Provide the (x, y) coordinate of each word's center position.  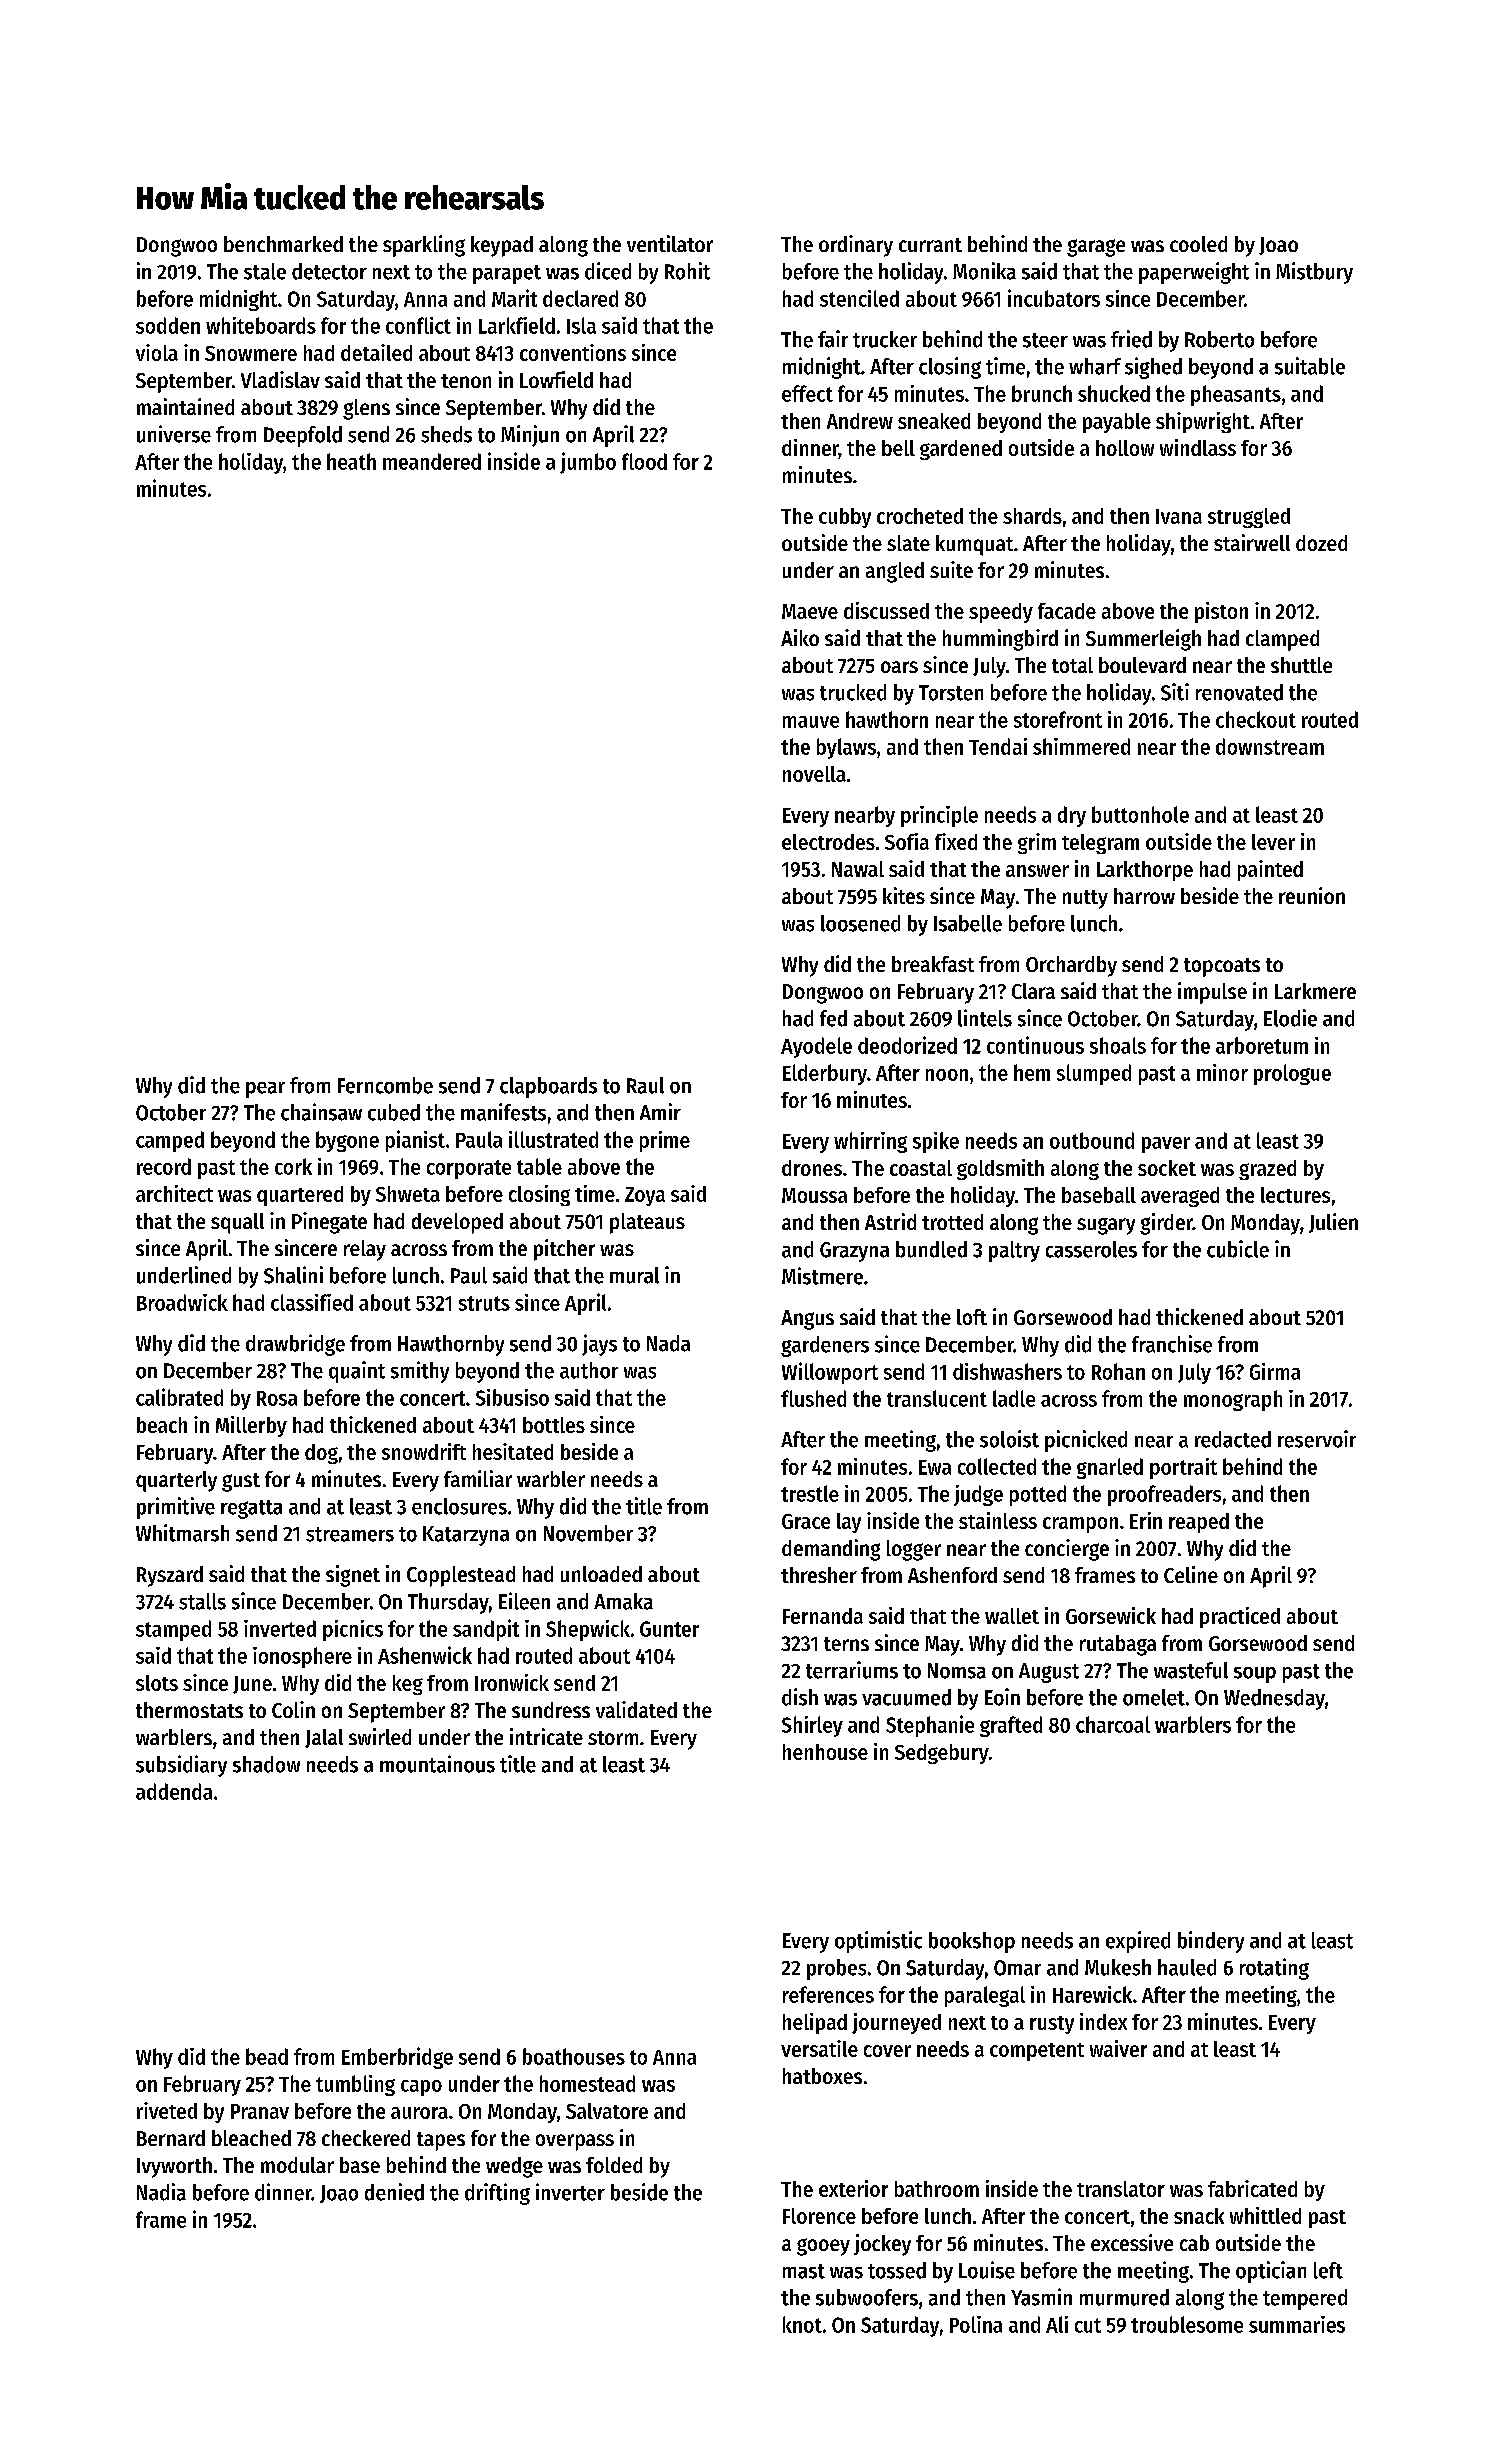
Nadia (161, 2192)
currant (930, 245)
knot (802, 2324)
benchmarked (283, 244)
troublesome (1187, 2324)
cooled (1198, 244)
